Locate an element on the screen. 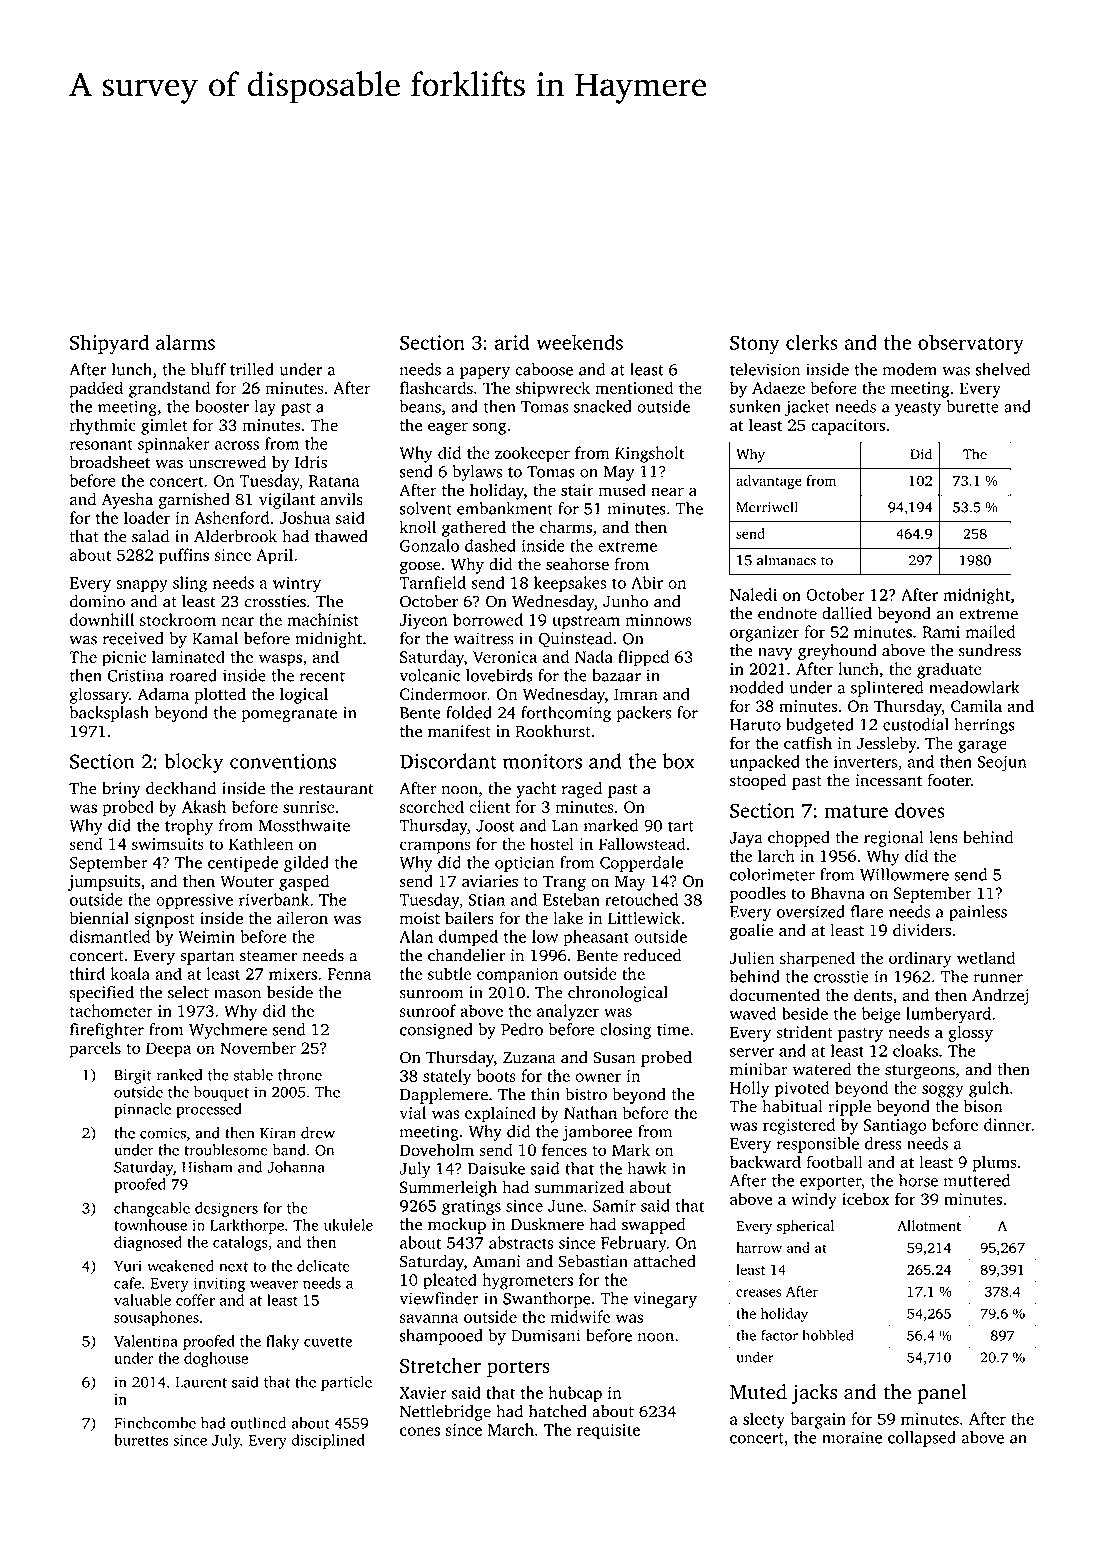  icebox is located at coordinates (865, 1198).
